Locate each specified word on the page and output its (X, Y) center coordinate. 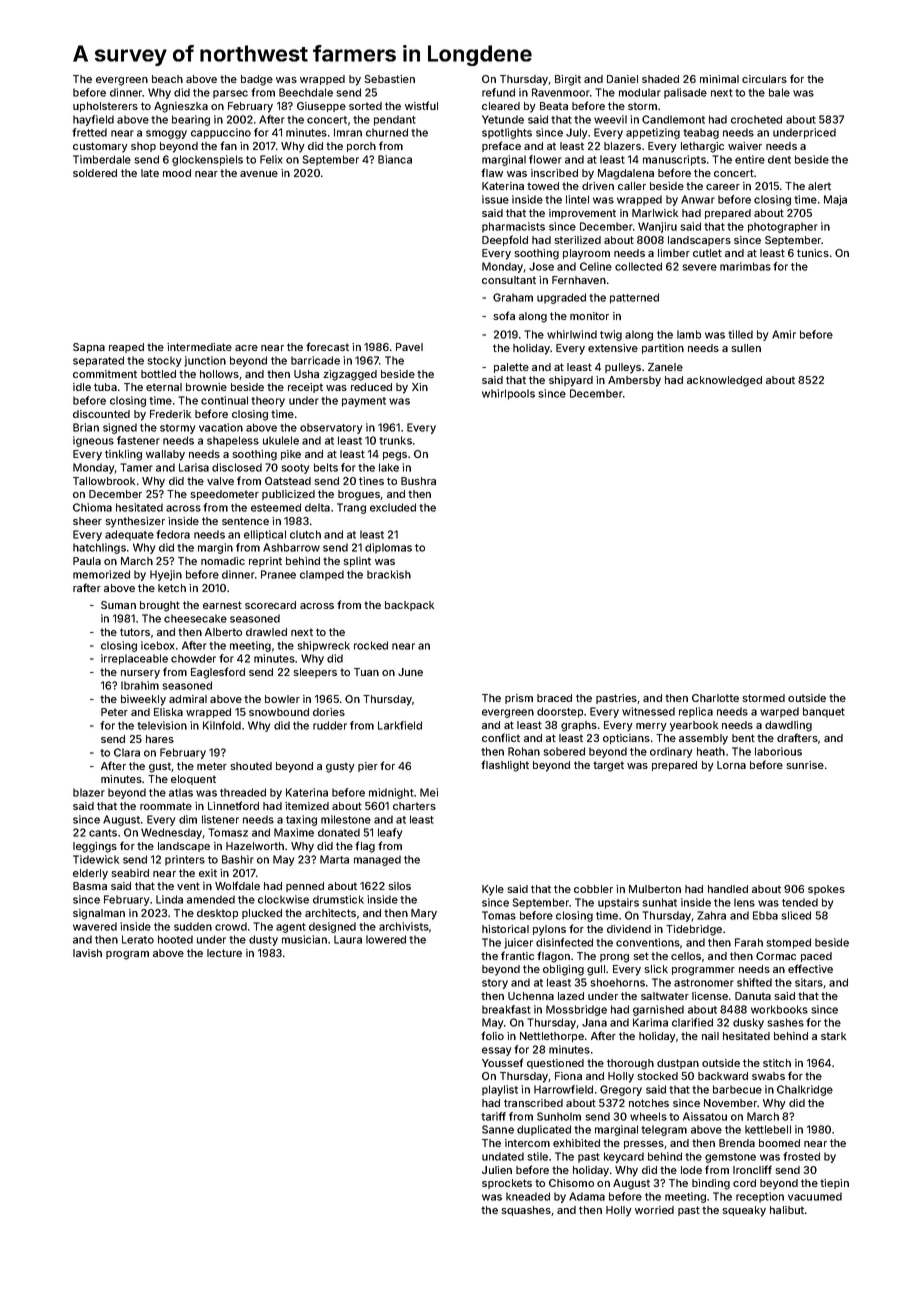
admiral (188, 699)
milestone (346, 819)
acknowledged (724, 381)
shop (143, 147)
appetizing (653, 133)
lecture (224, 953)
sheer (87, 521)
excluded (393, 507)
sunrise (805, 765)
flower (545, 159)
